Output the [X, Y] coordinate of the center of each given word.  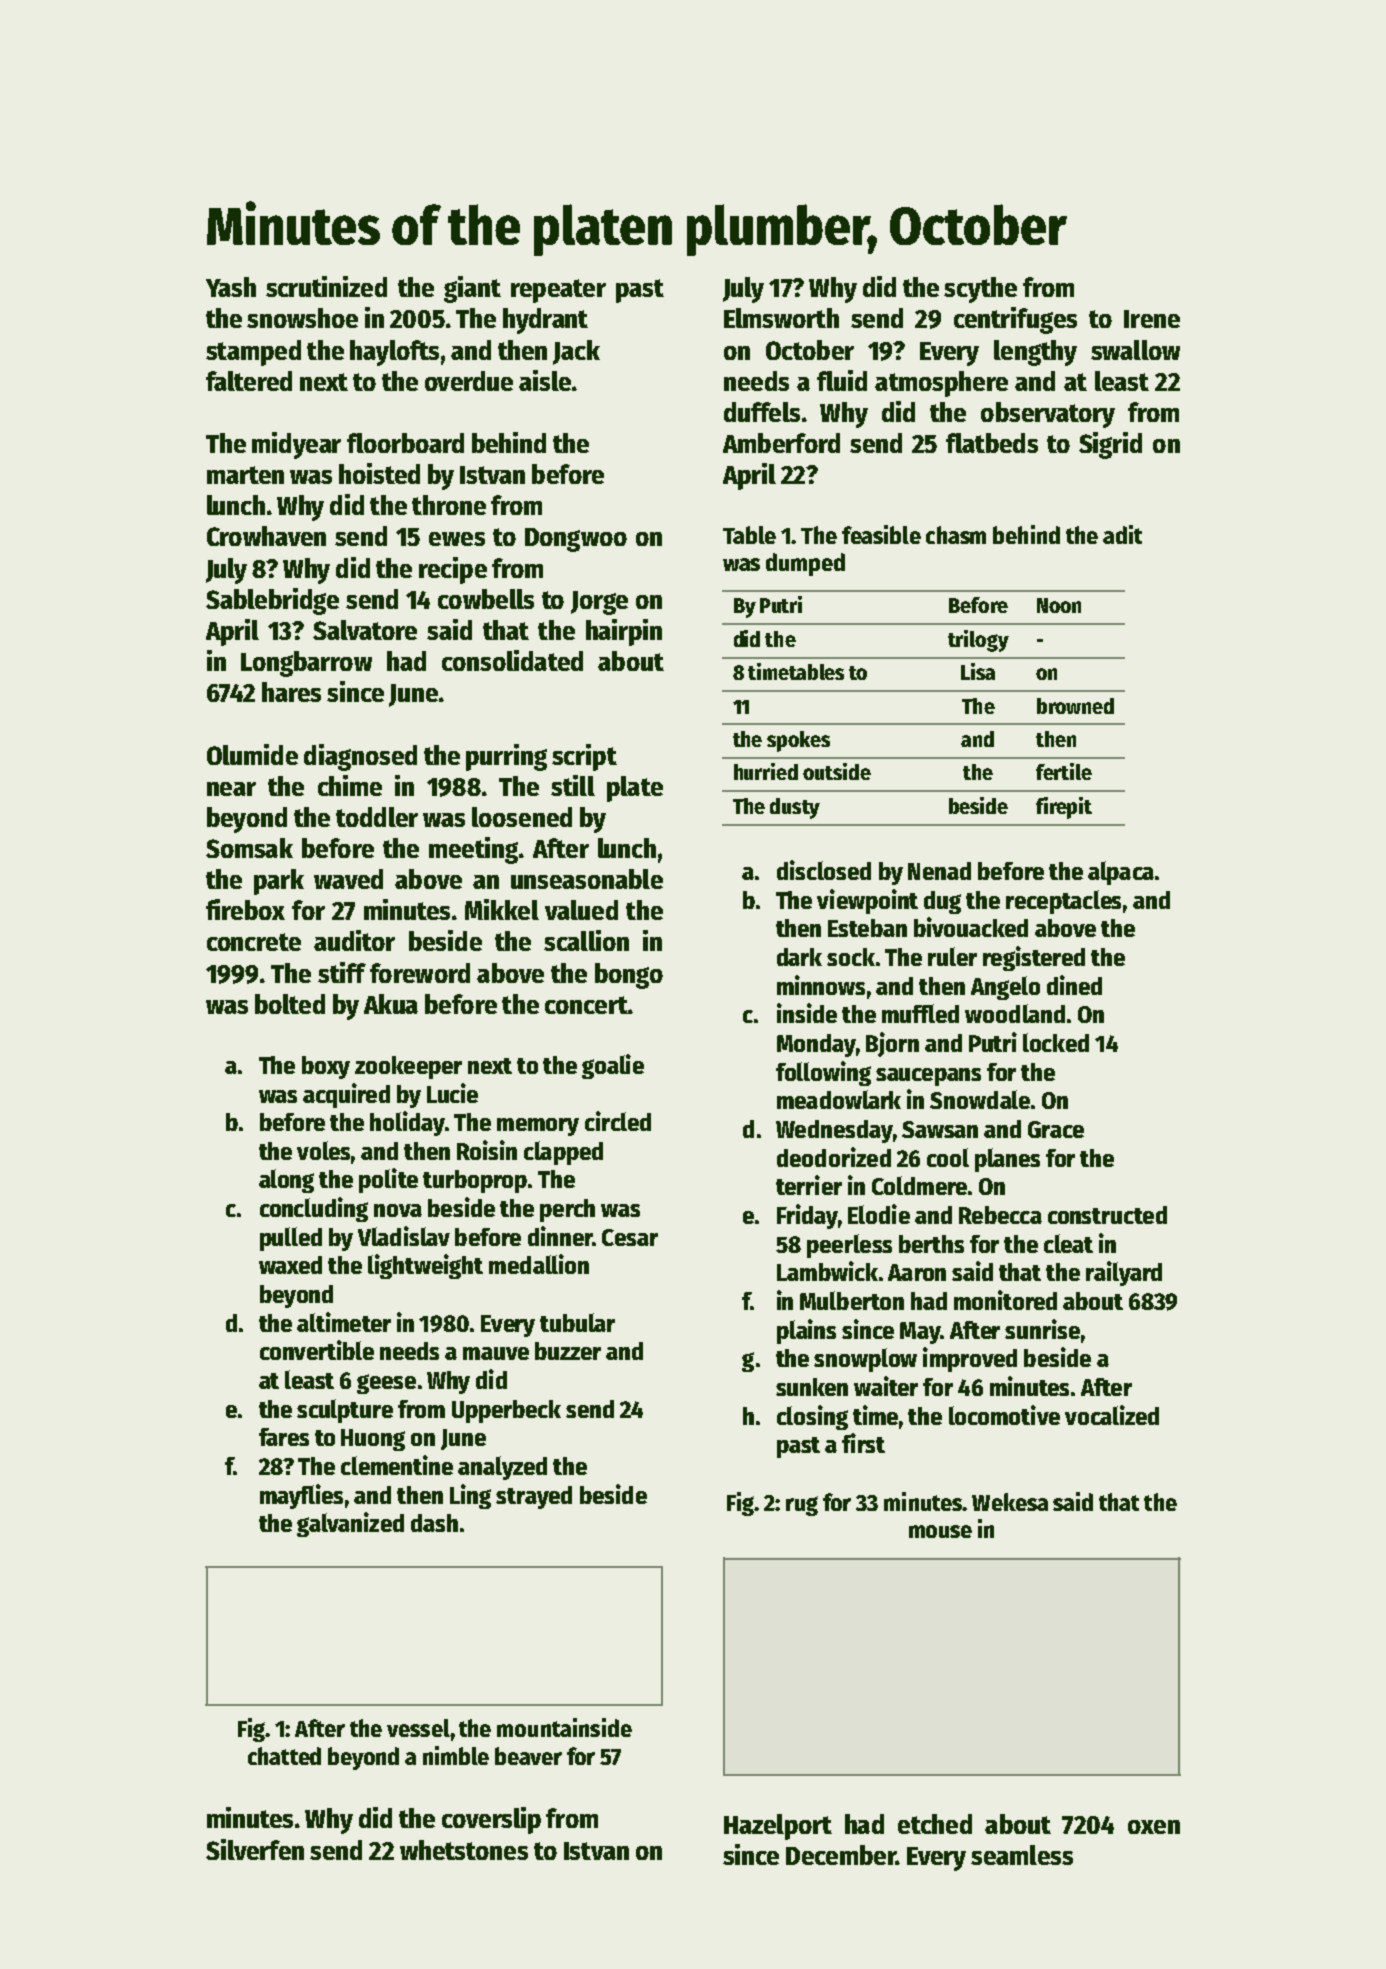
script [584, 757]
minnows [821, 985]
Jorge [599, 603]
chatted [284, 1756]
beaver [528, 1756]
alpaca [1121, 873]
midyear [296, 445]
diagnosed [360, 757]
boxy [326, 1067]
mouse [940, 1531]
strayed [534, 1497]
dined [1074, 985]
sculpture [345, 1411]
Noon [1059, 605]
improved [970, 1359]
